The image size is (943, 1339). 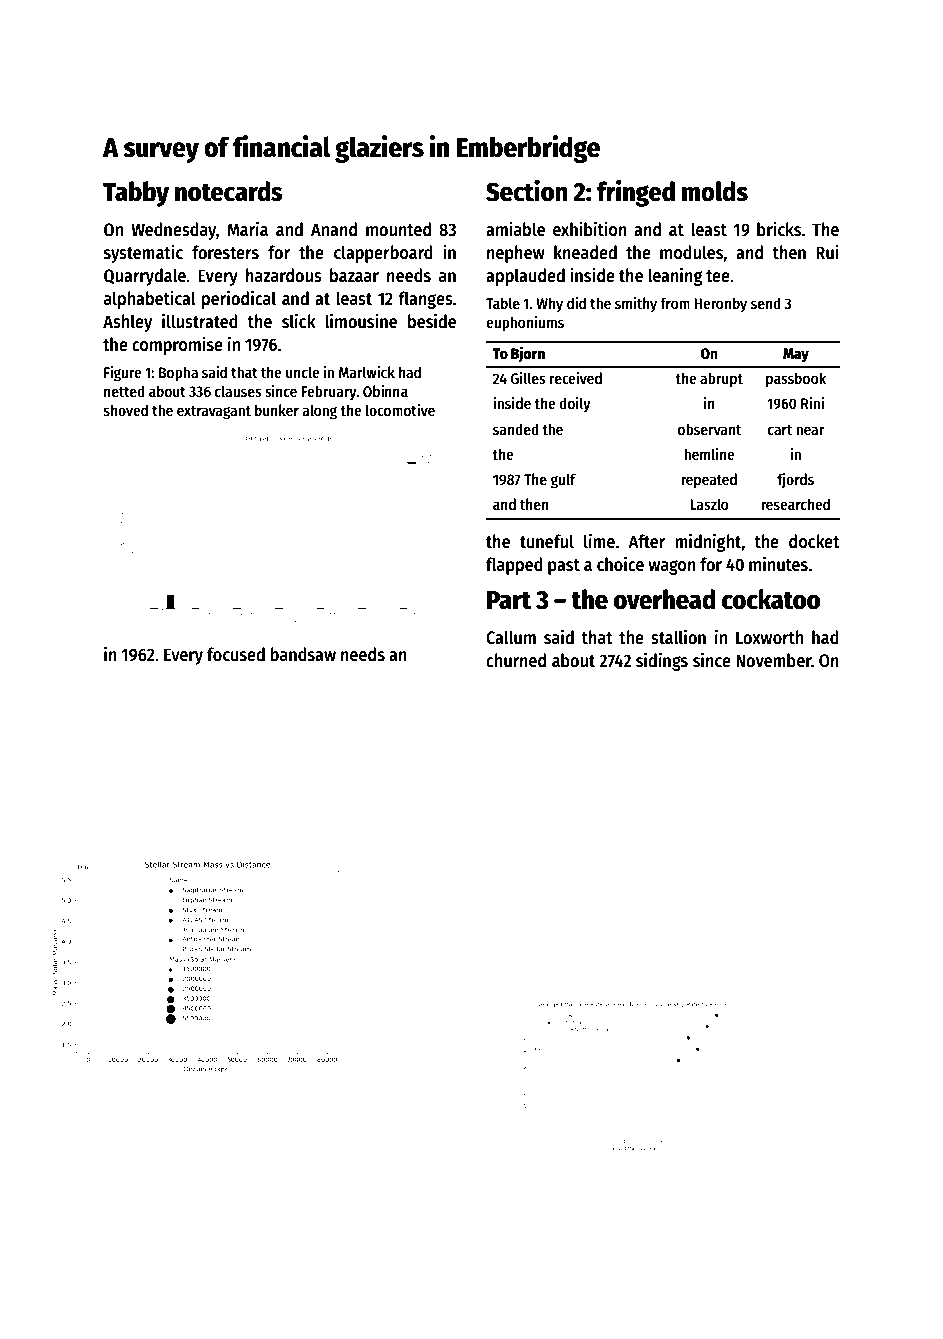 I want to click on fringed, so click(x=636, y=193).
